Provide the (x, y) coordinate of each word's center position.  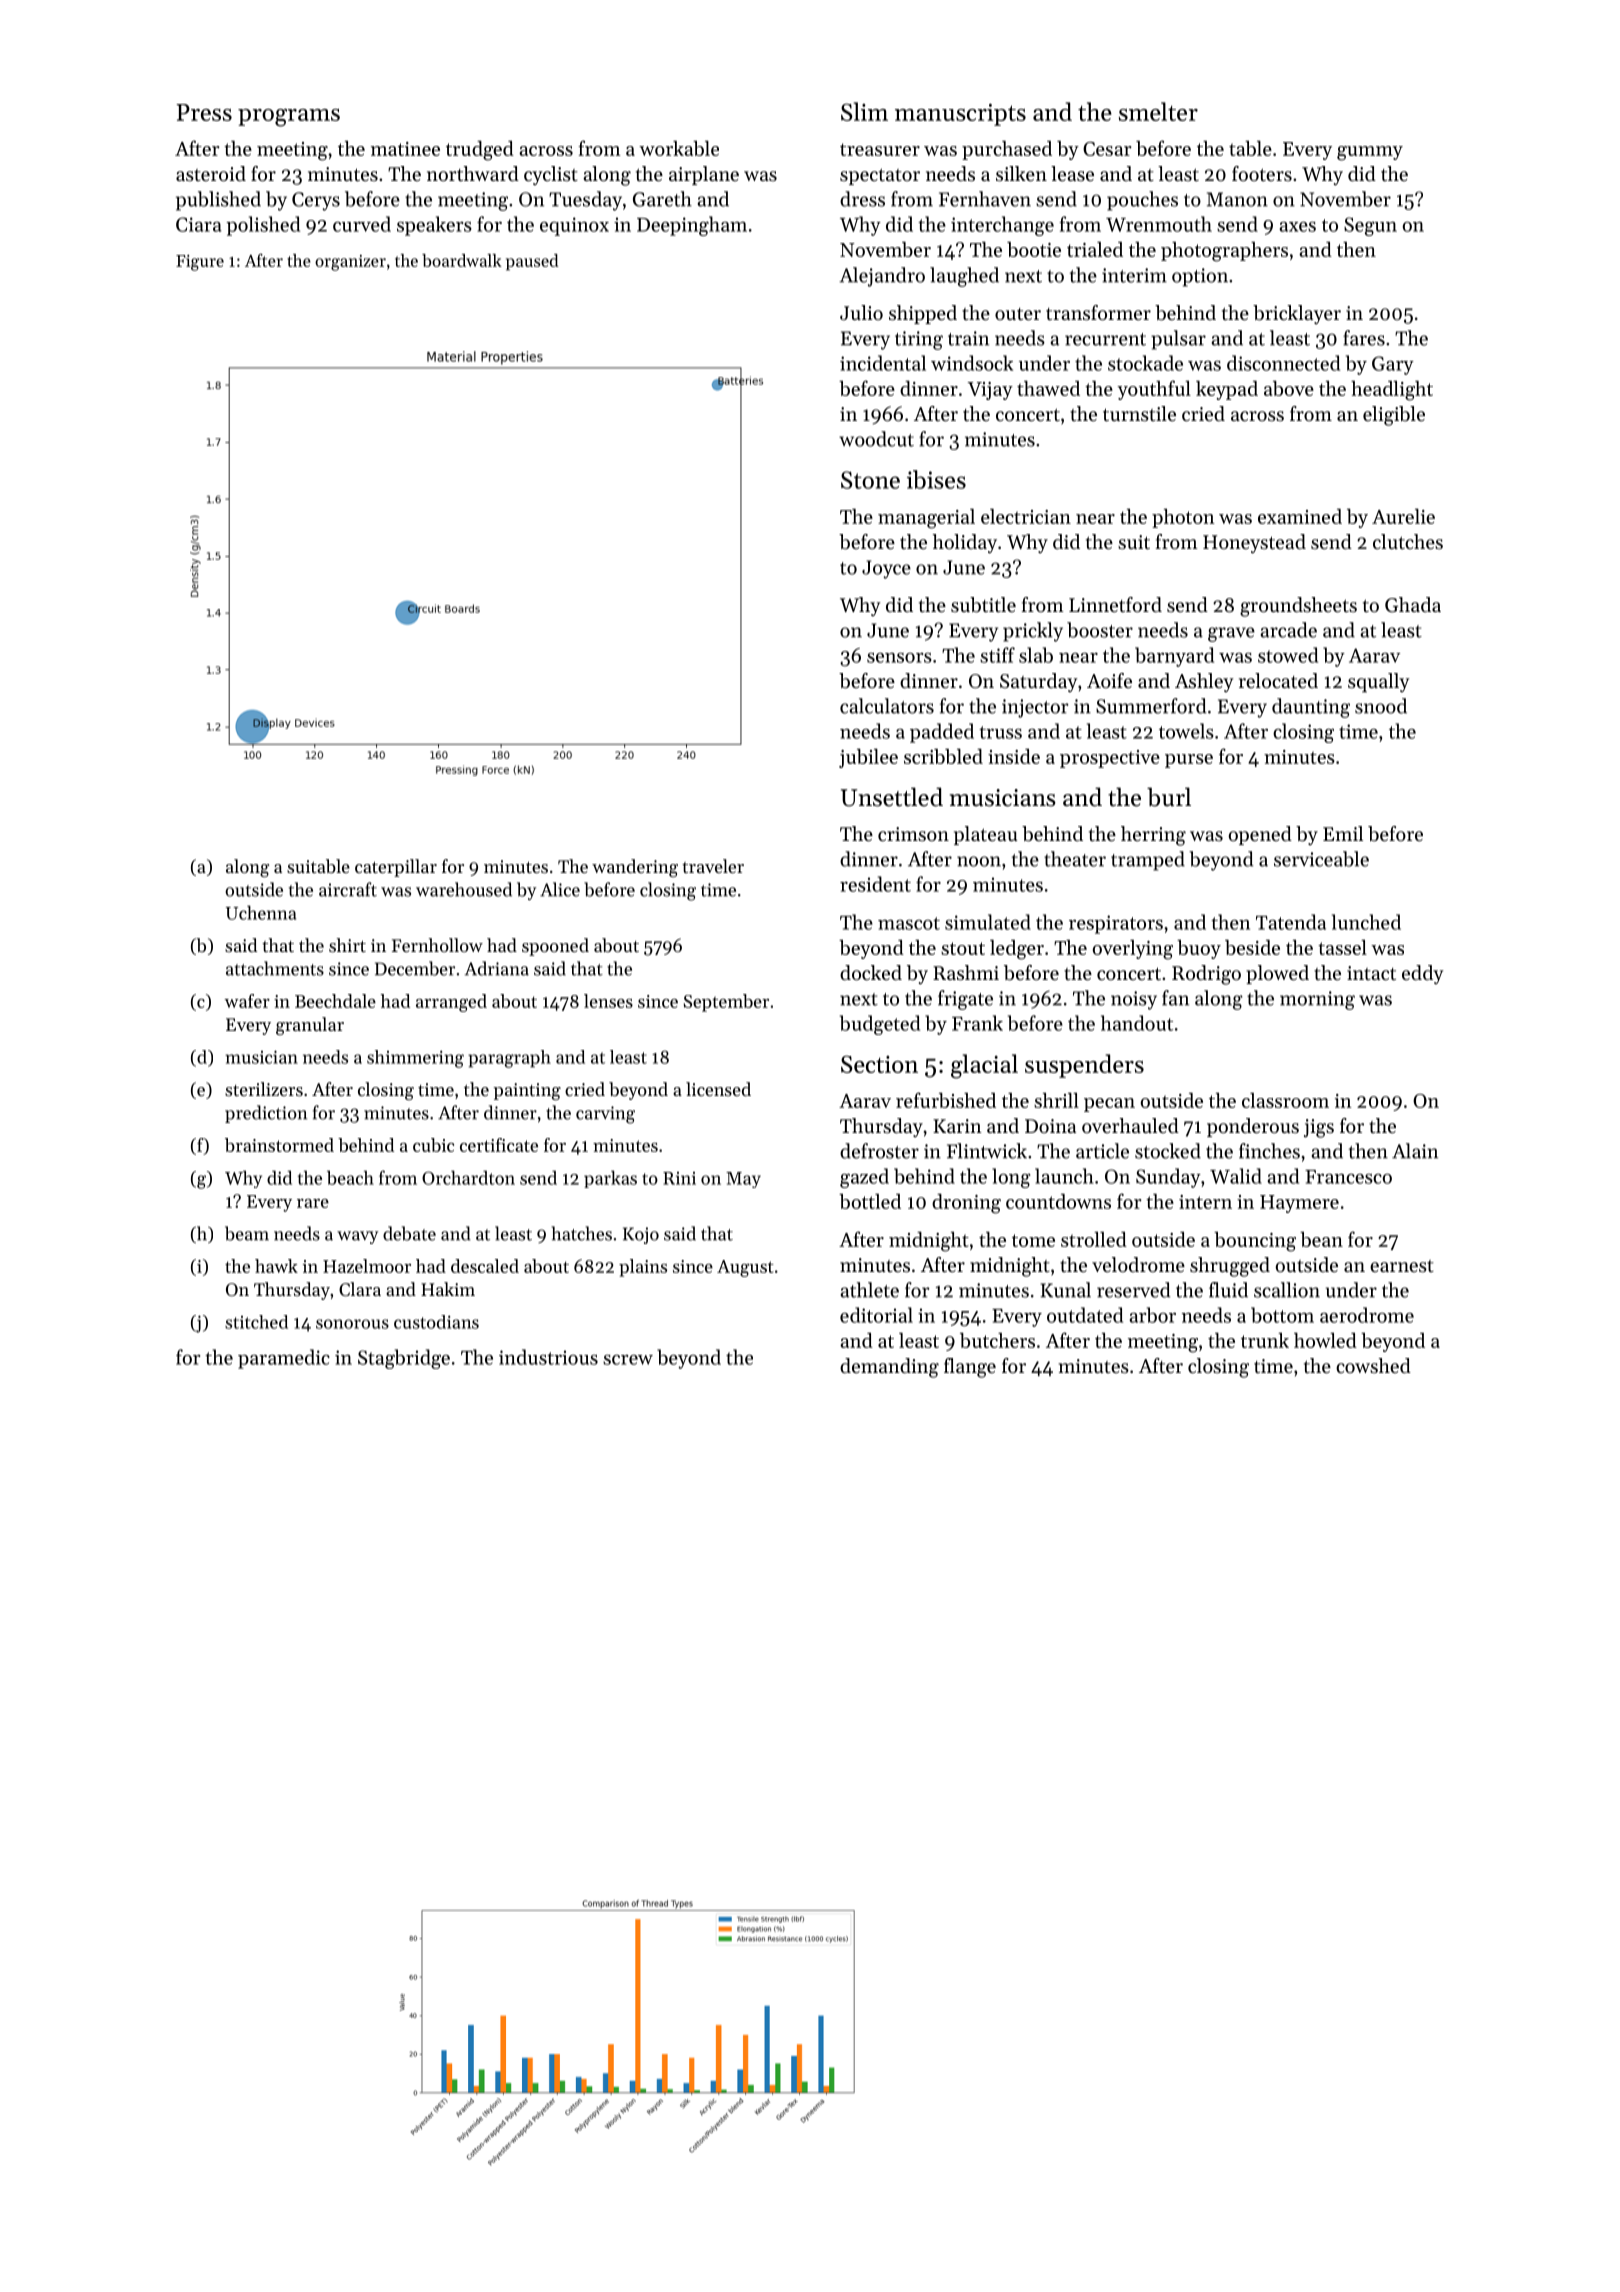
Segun (1370, 226)
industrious (548, 1357)
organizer (350, 263)
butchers (997, 1340)
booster (1100, 630)
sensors (899, 658)
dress (862, 199)
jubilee (868, 758)
